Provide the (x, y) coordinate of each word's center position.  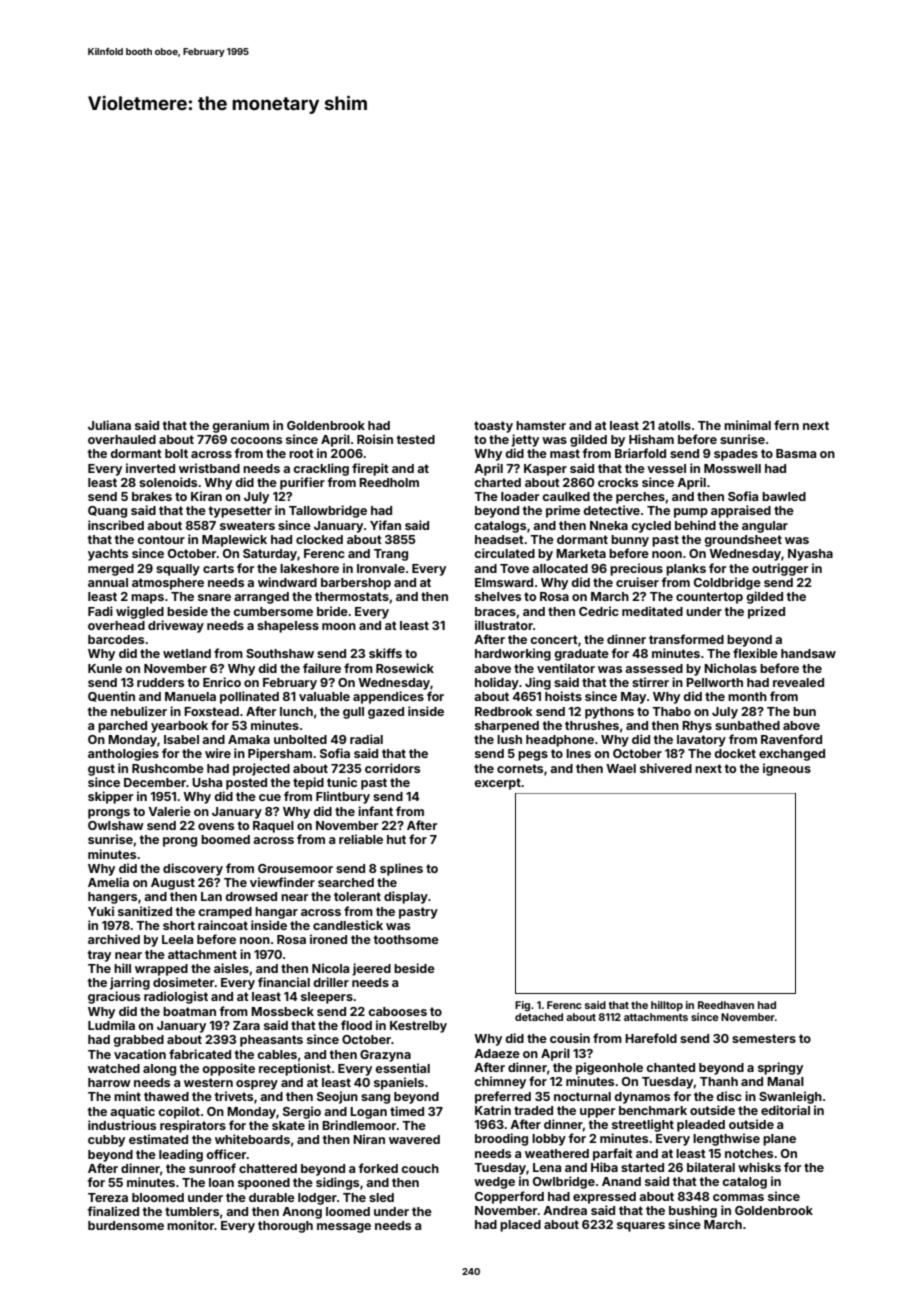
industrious (122, 1125)
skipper (110, 797)
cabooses (397, 1011)
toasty (493, 427)
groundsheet (743, 541)
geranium (240, 426)
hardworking (513, 654)
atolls (674, 425)
